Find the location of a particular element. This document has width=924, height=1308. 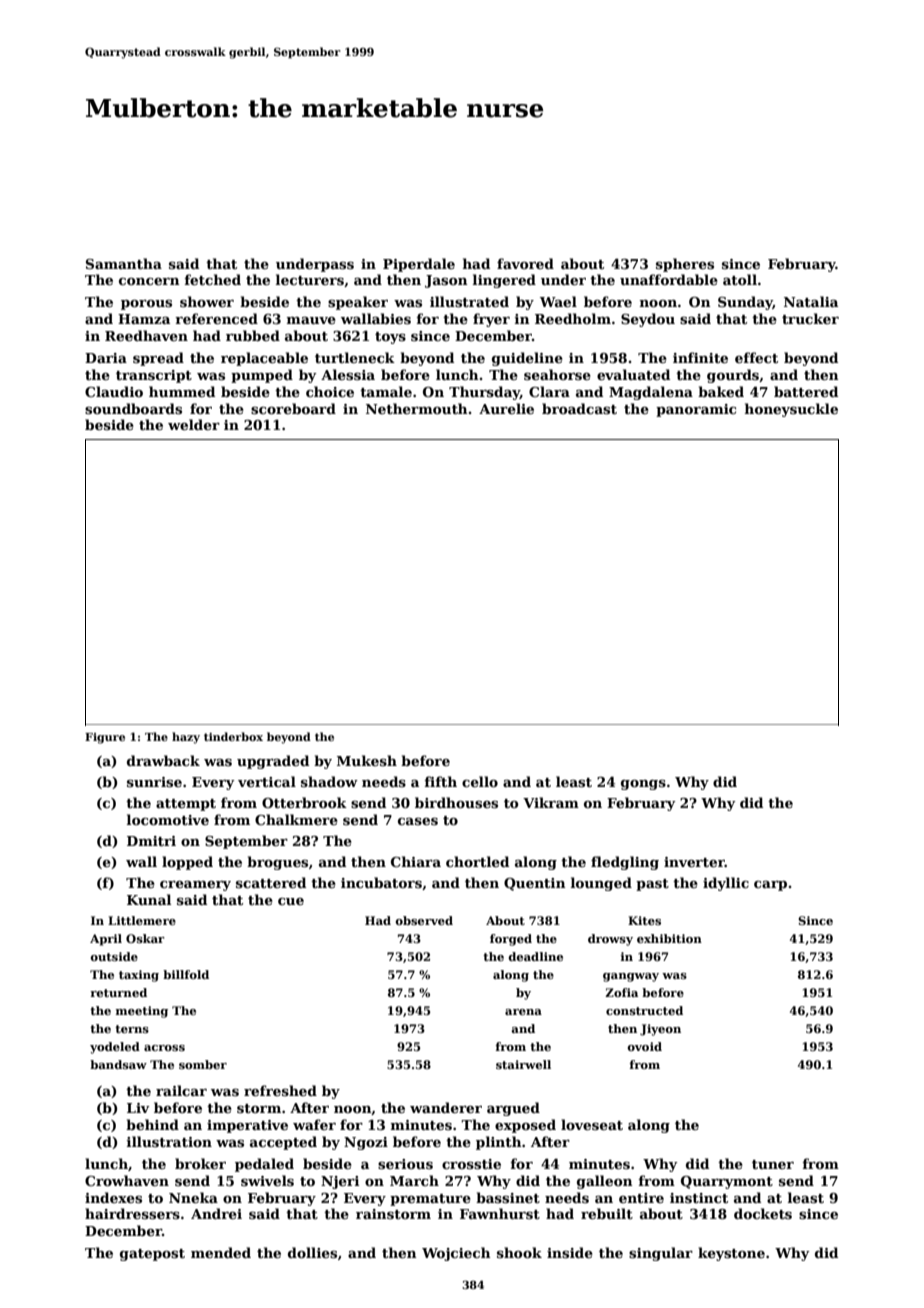

spheres is located at coordinates (685, 265).
